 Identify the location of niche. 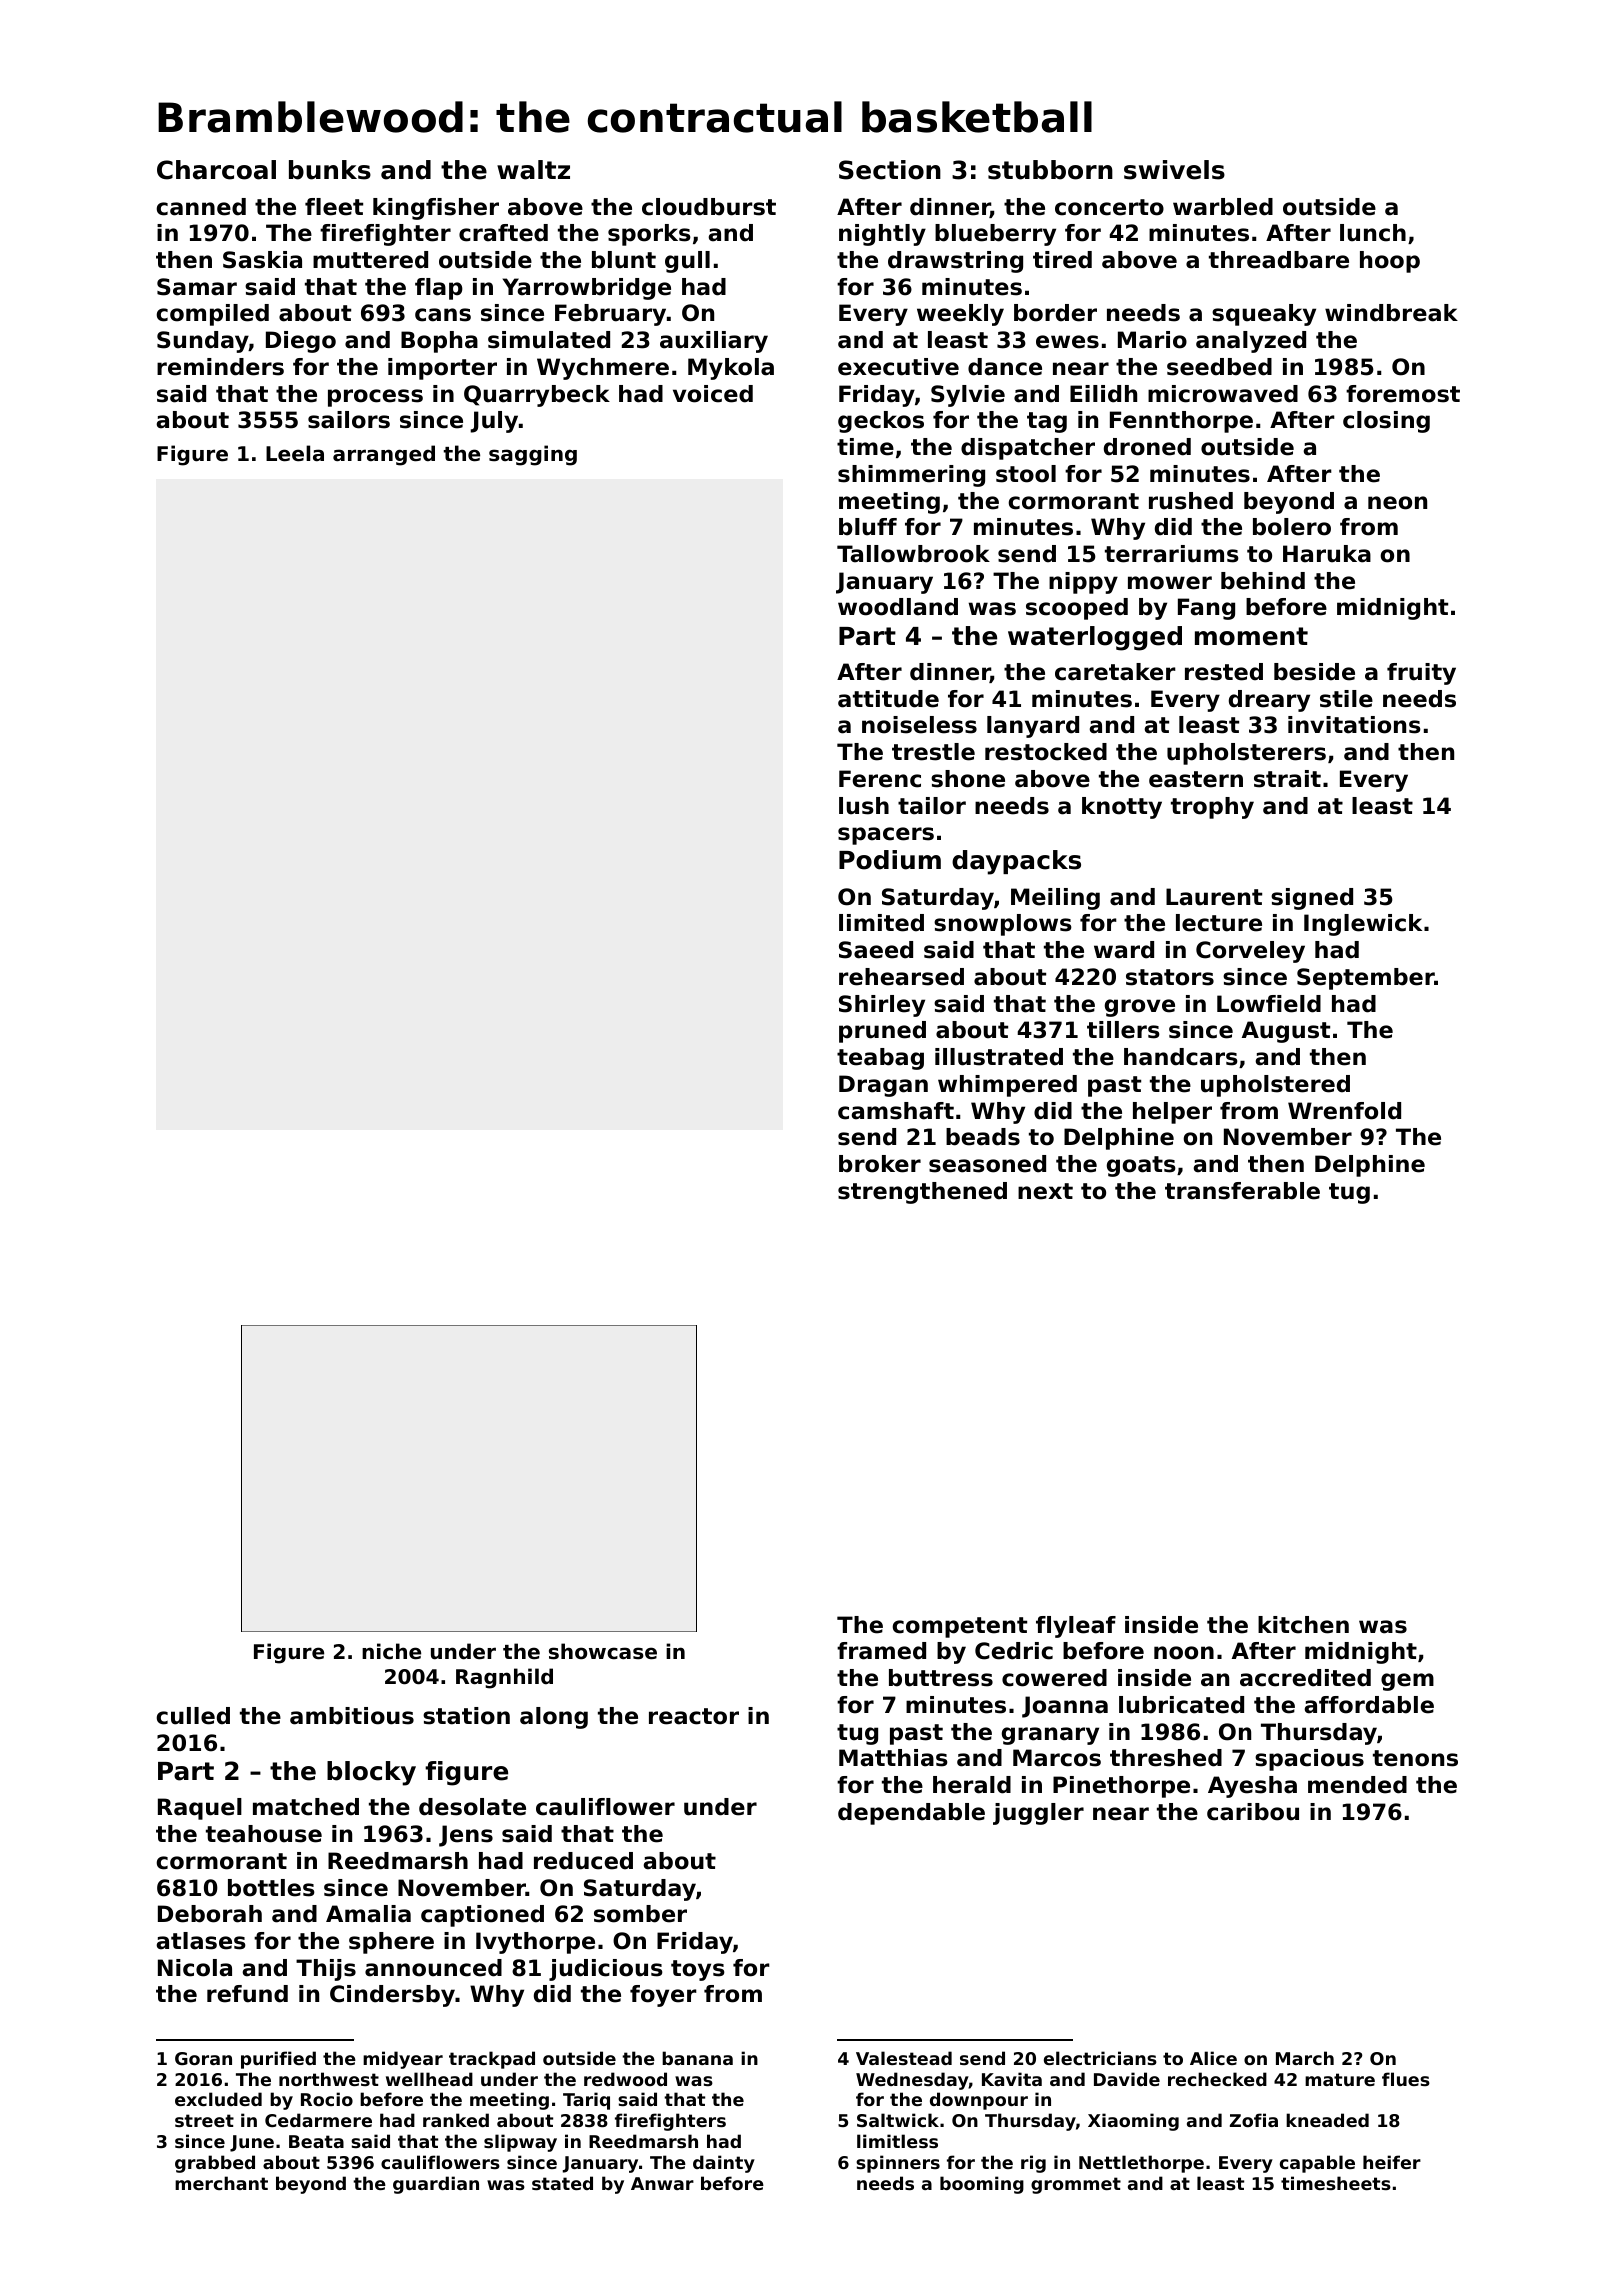
(391, 1651).
